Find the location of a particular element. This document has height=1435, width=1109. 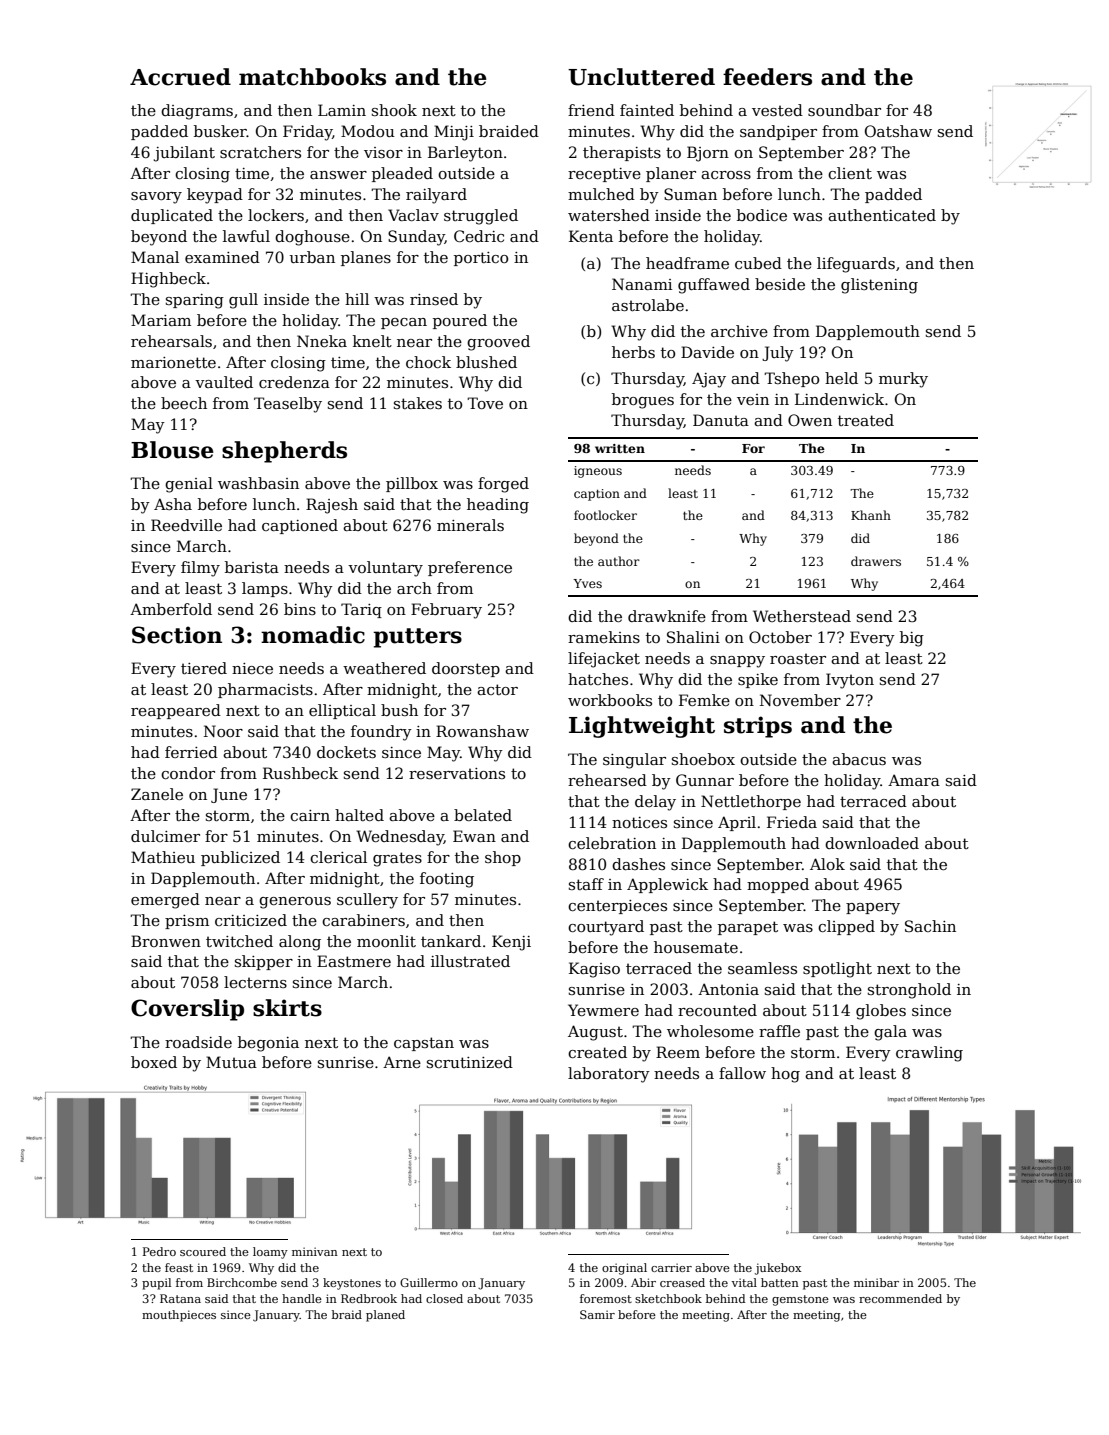

feeders is located at coordinates (767, 77).
